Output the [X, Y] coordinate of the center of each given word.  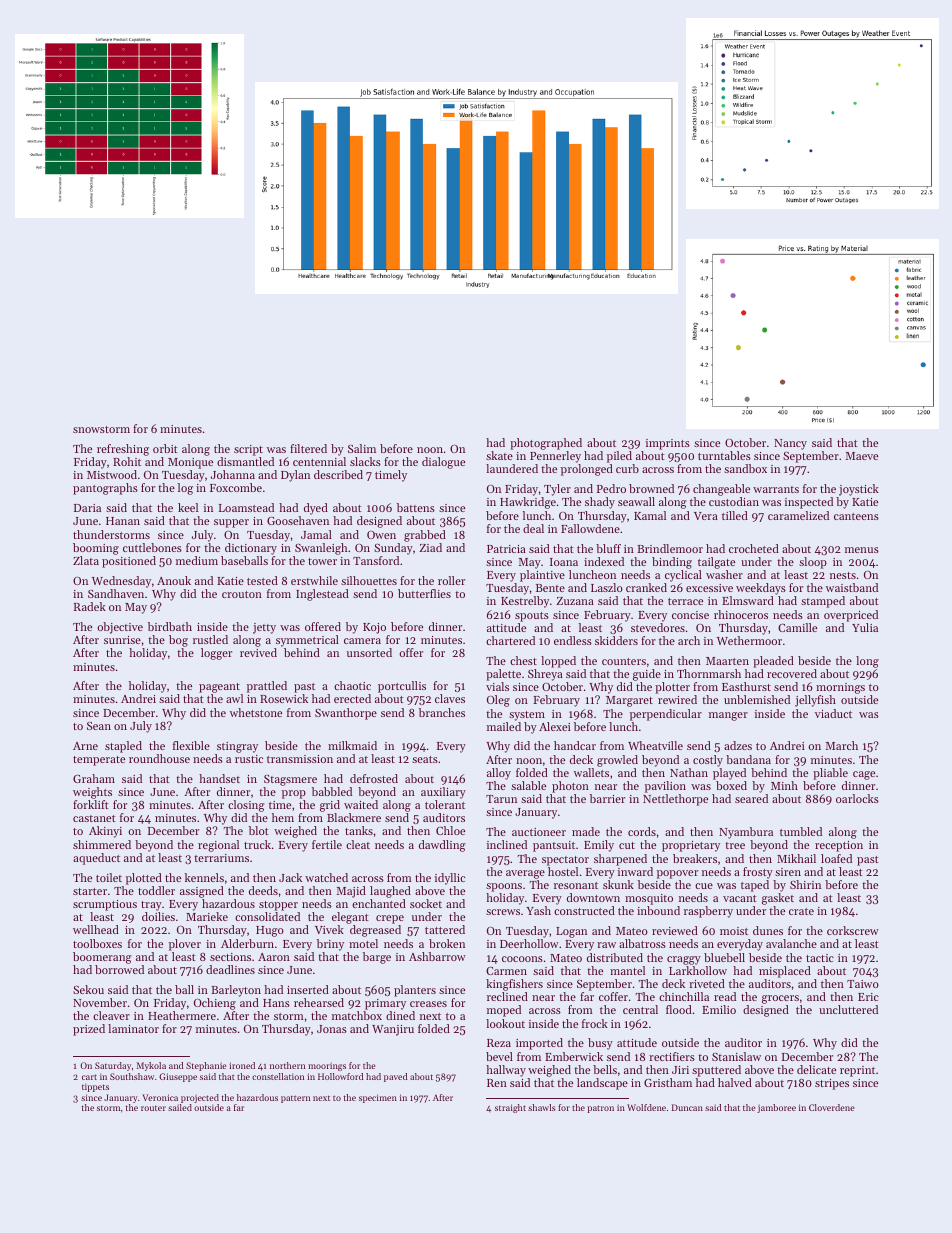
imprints [668, 444]
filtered [308, 448]
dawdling [442, 846]
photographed [546, 444]
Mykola [151, 1066]
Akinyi [105, 832]
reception [839, 846]
